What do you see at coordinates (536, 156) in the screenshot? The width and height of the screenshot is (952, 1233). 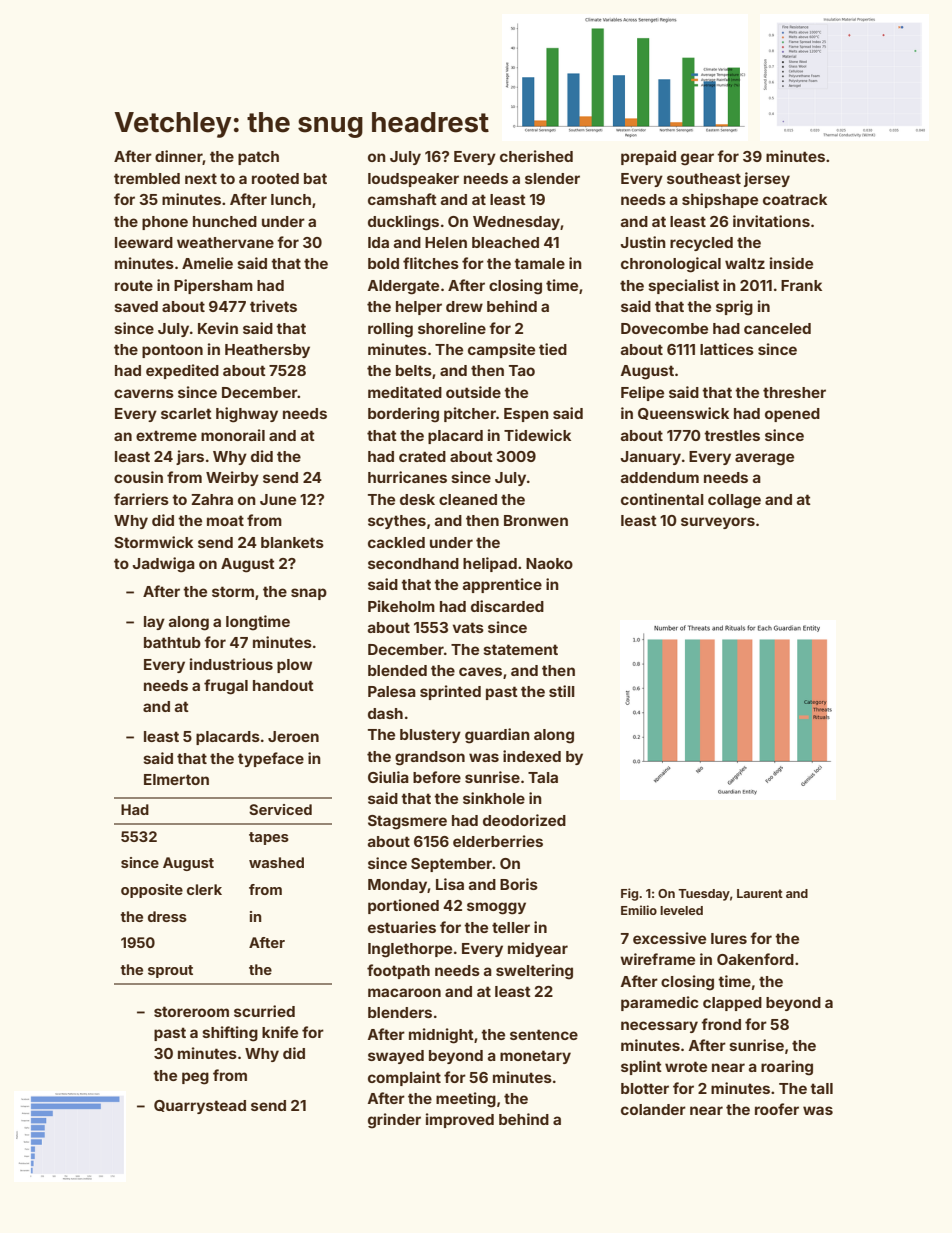 I see `cherished` at bounding box center [536, 156].
